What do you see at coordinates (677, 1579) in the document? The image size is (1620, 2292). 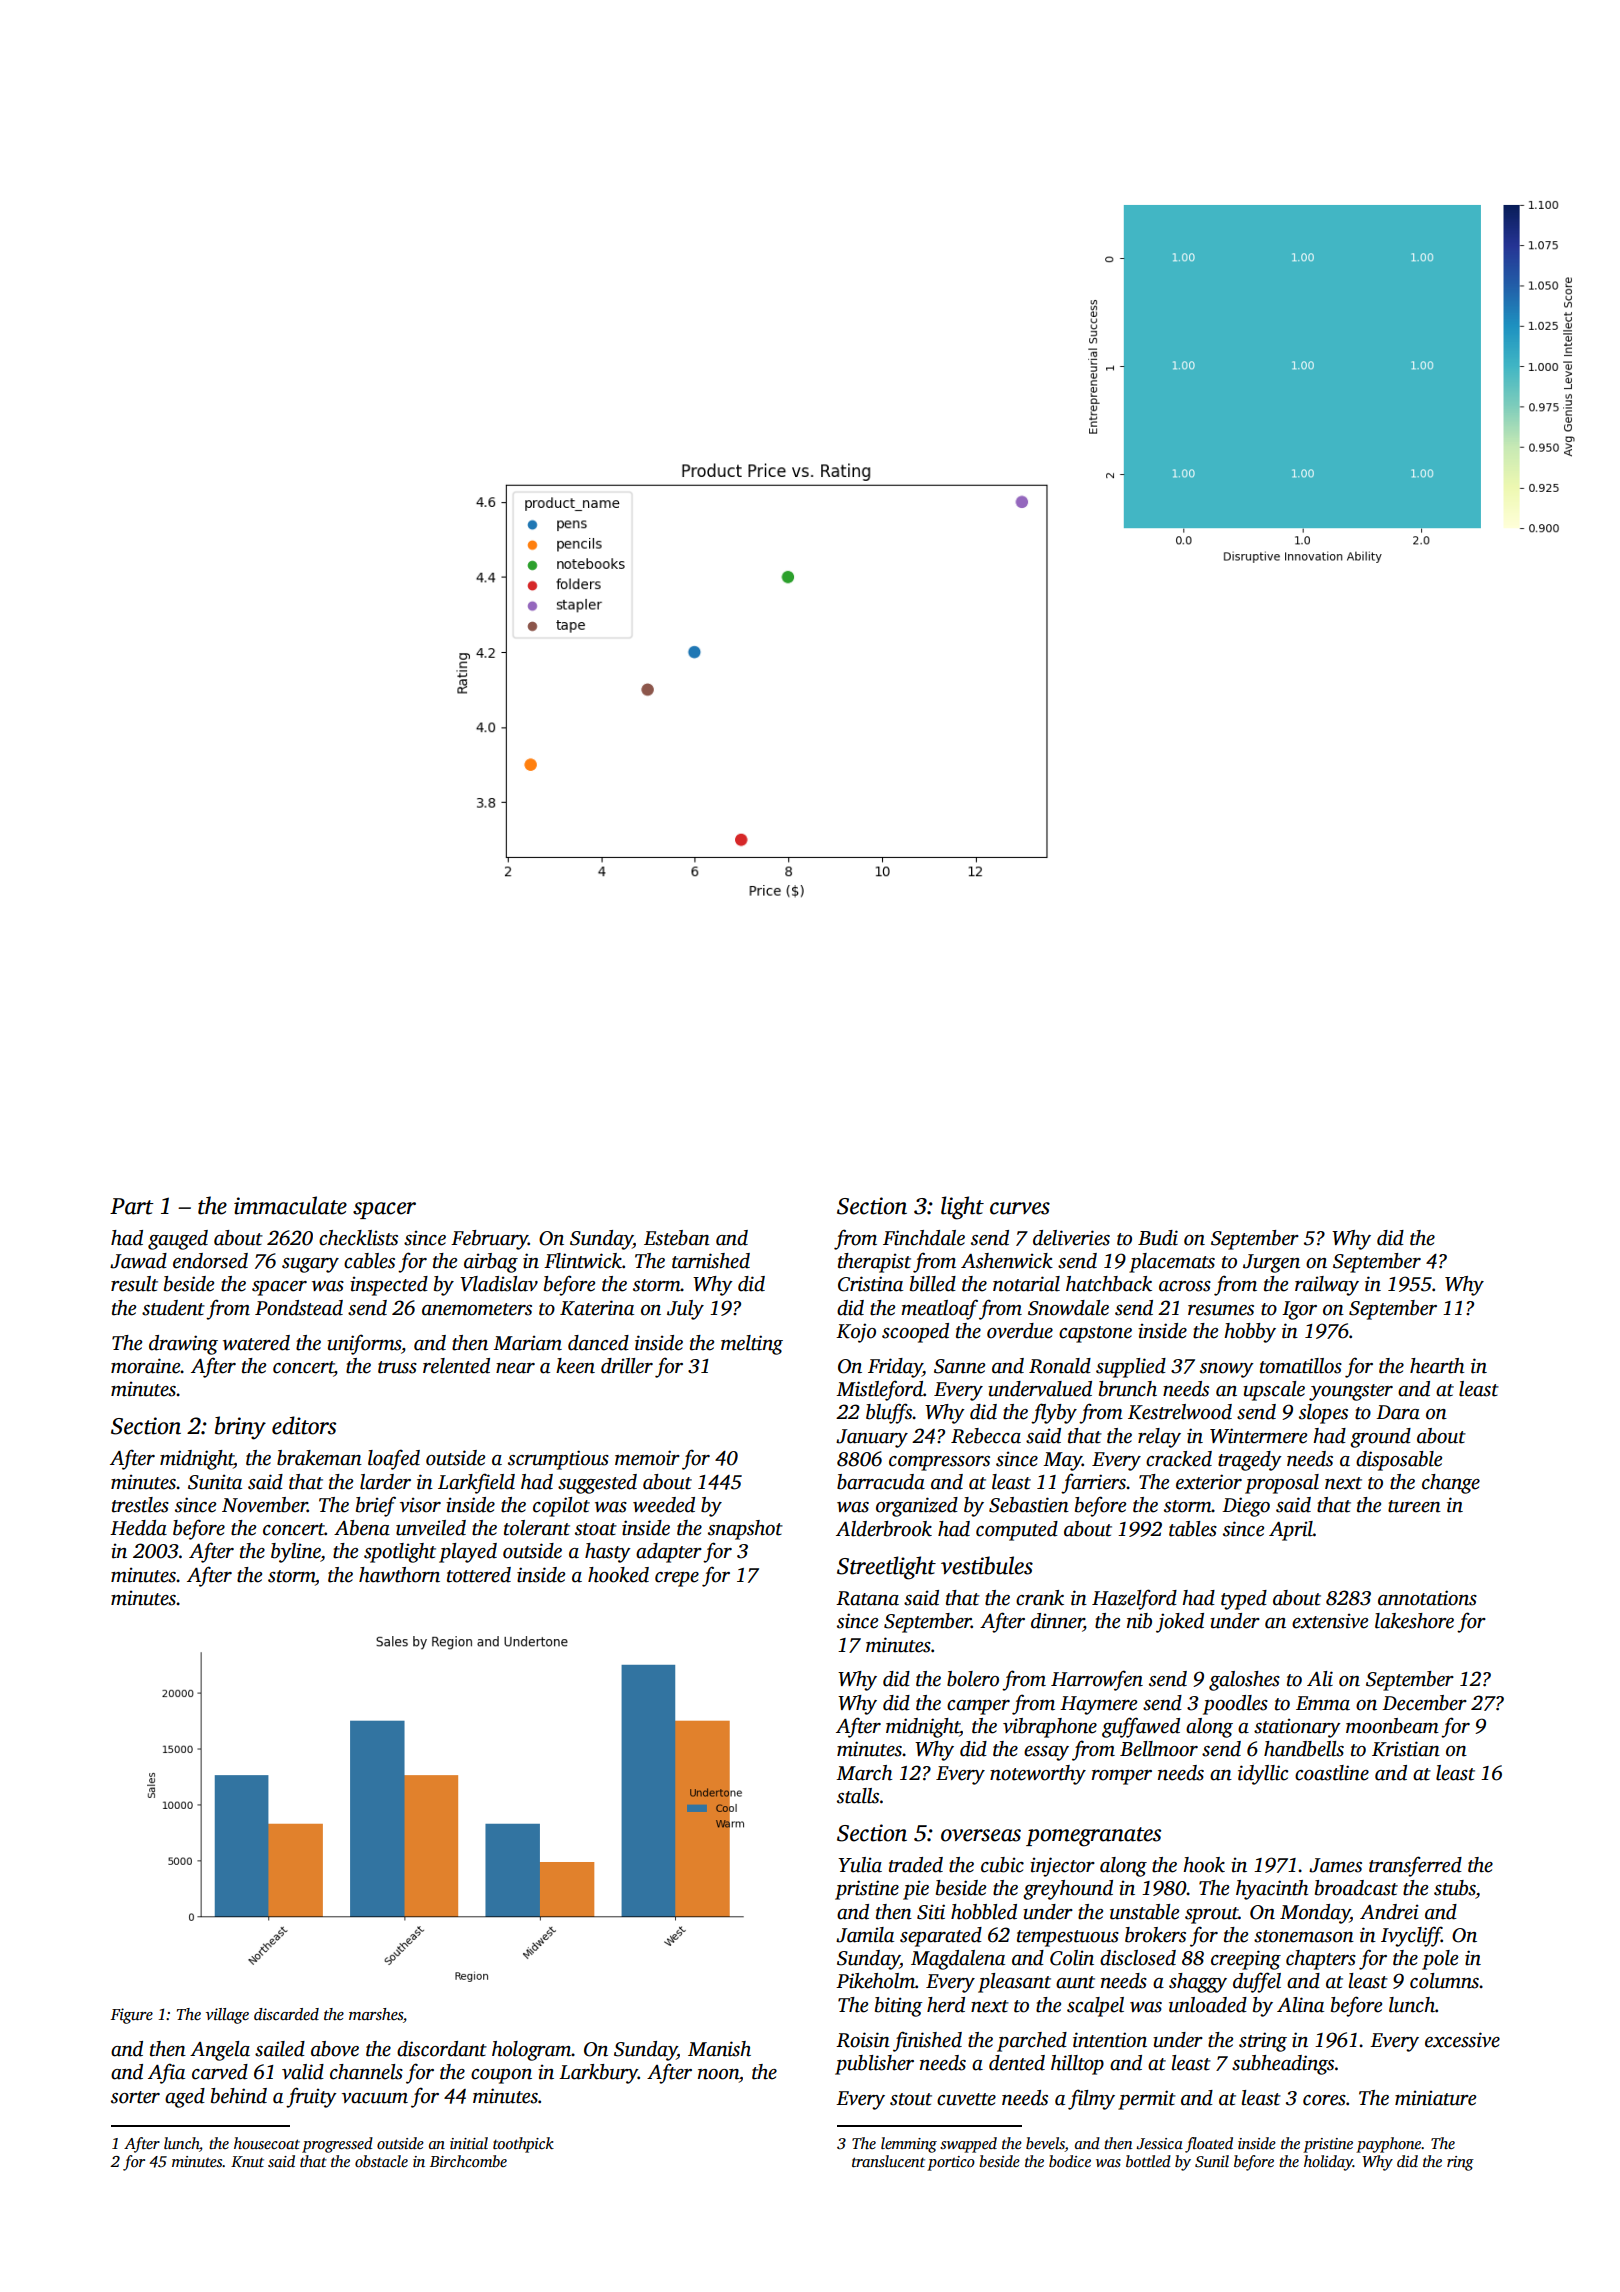 I see `crepe` at bounding box center [677, 1579].
